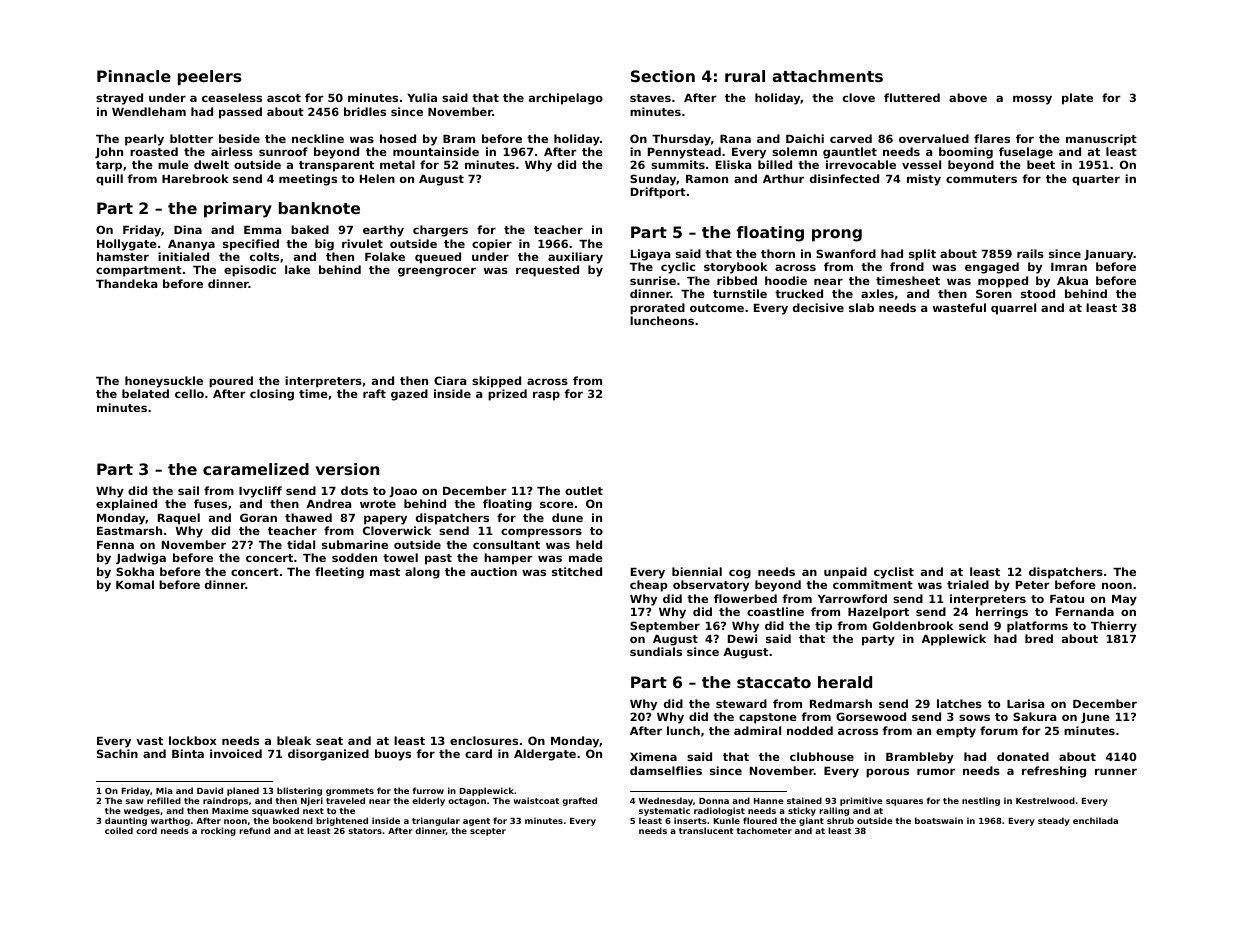  Describe the element at coordinates (994, 293) in the page. I see `Soren` at that location.
